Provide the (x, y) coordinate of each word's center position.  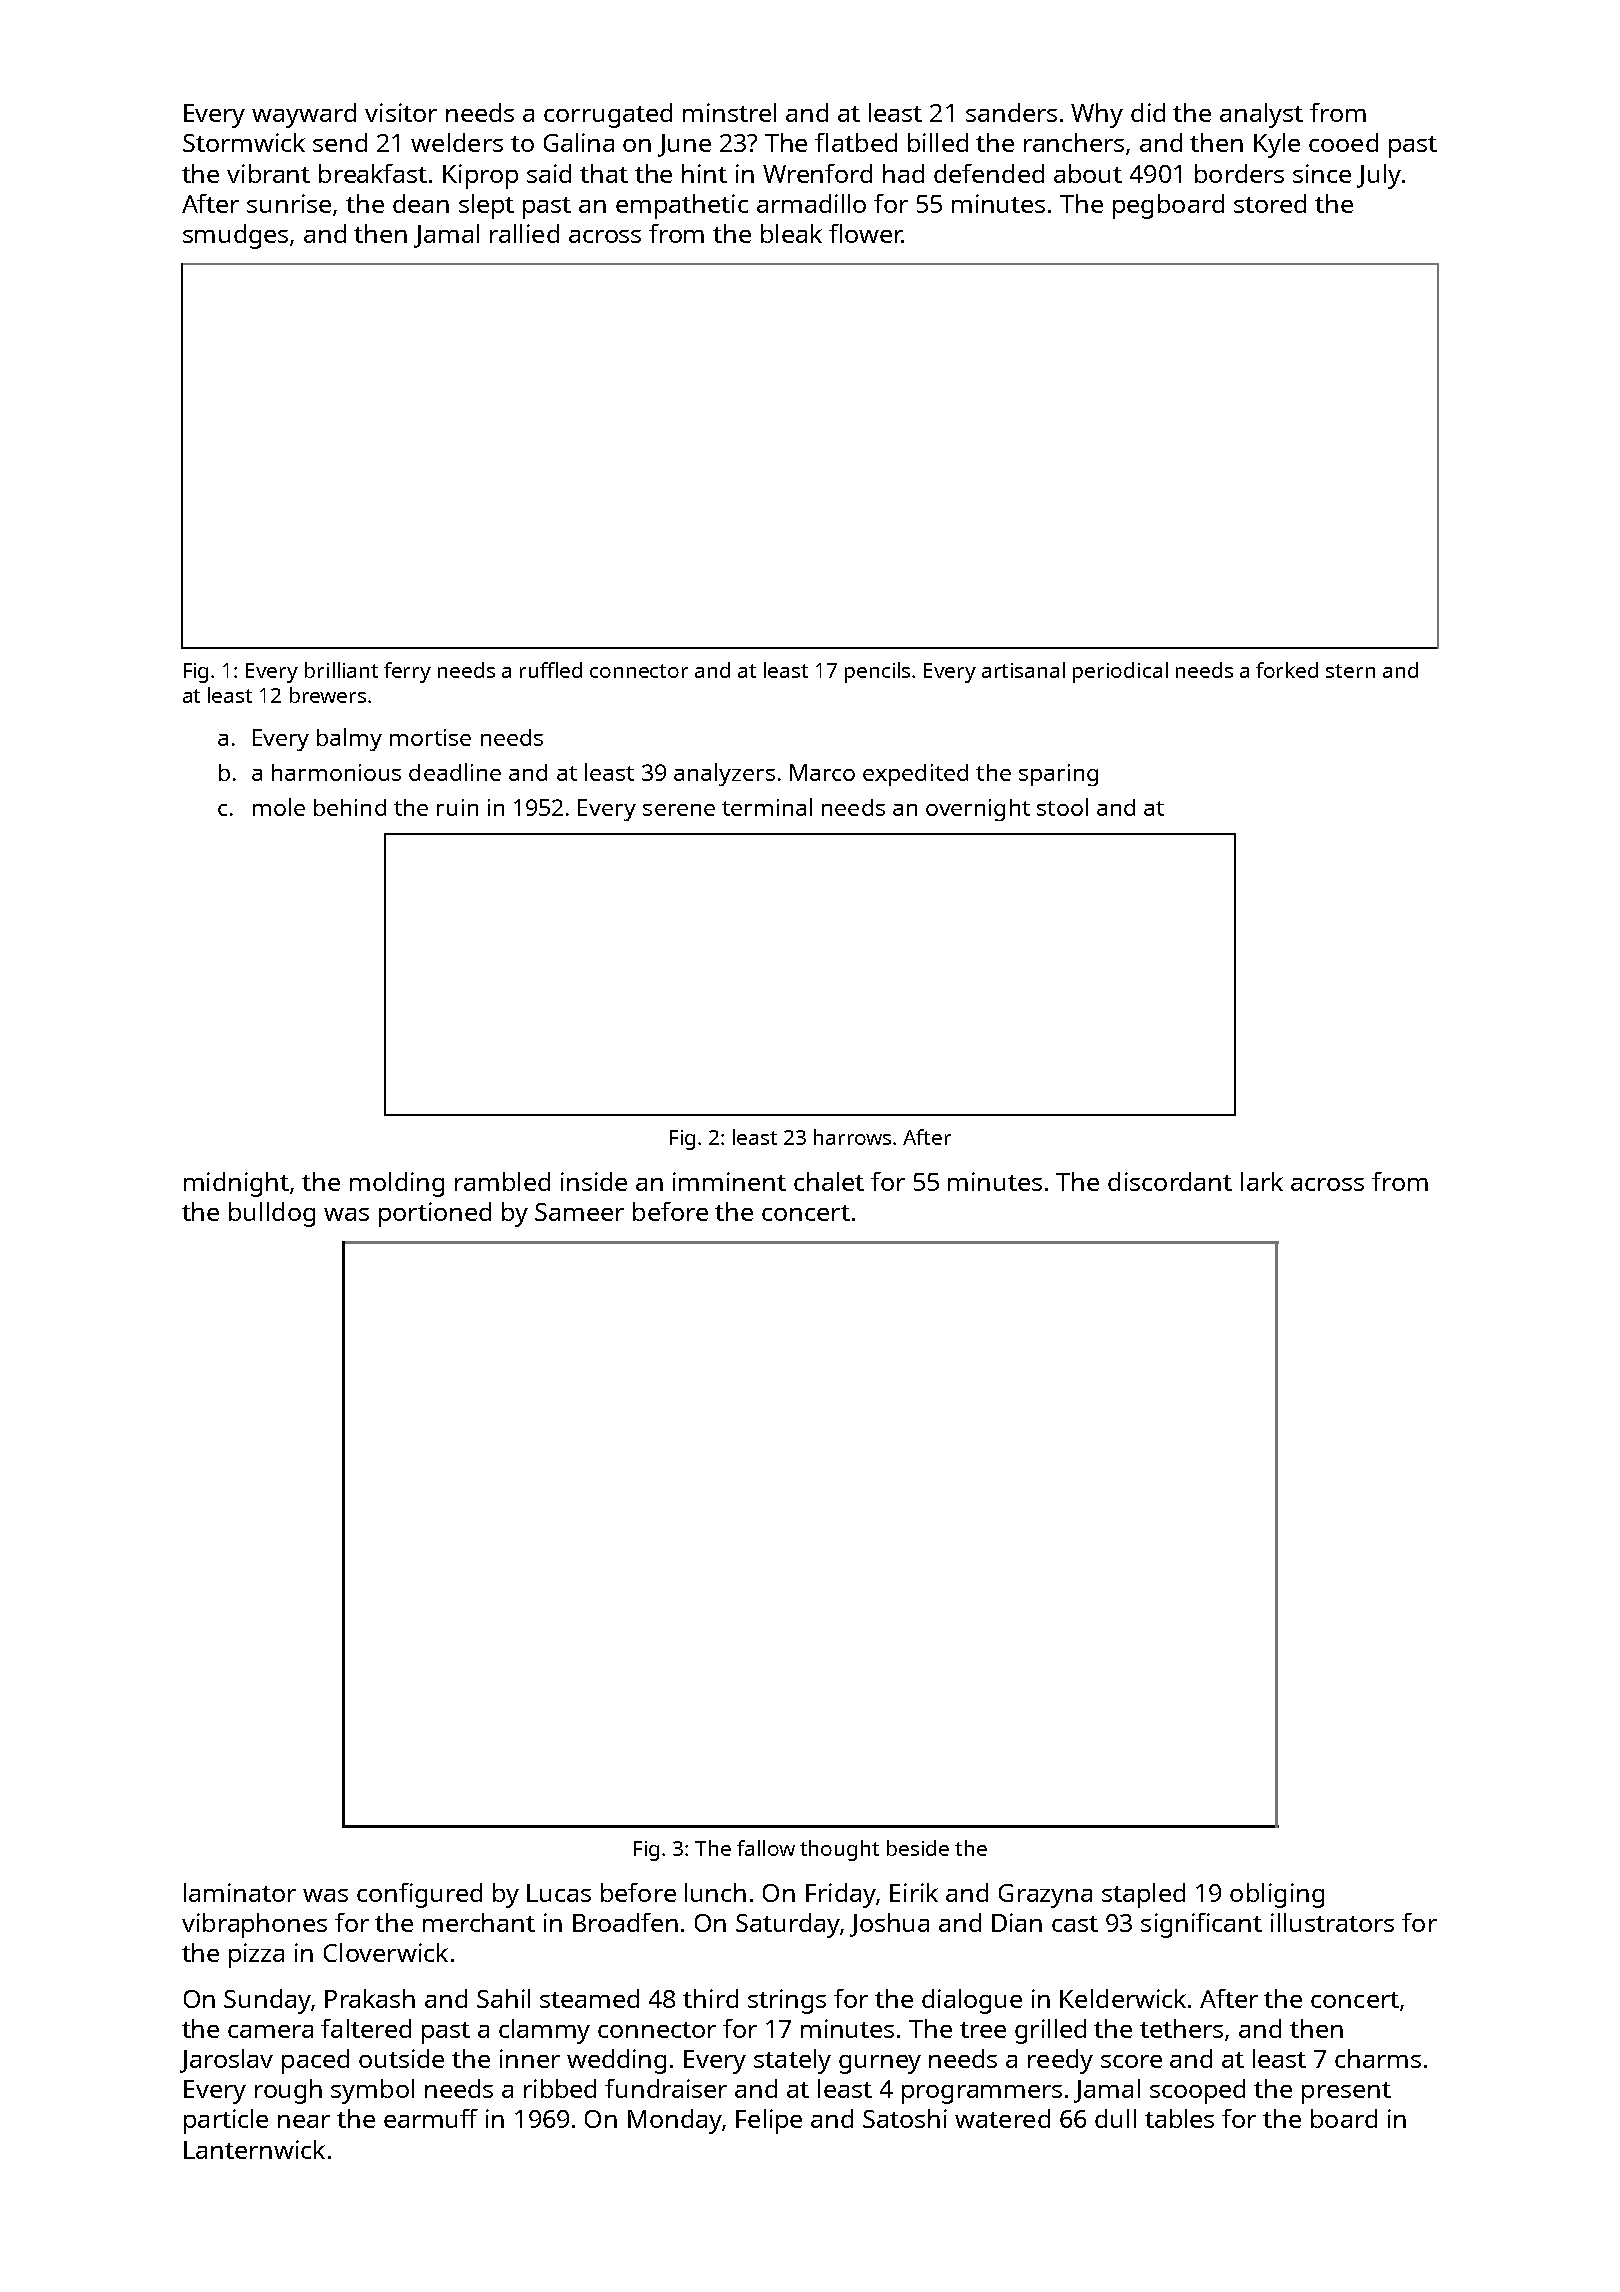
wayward (304, 115)
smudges (235, 236)
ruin (457, 807)
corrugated (608, 115)
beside (918, 1848)
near (304, 2121)
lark (1262, 1181)
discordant (1170, 1181)
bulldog (272, 1214)
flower (865, 233)
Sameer (579, 1212)
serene (679, 810)
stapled (1143, 1895)
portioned (435, 1214)
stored (1270, 203)
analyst (1261, 115)
